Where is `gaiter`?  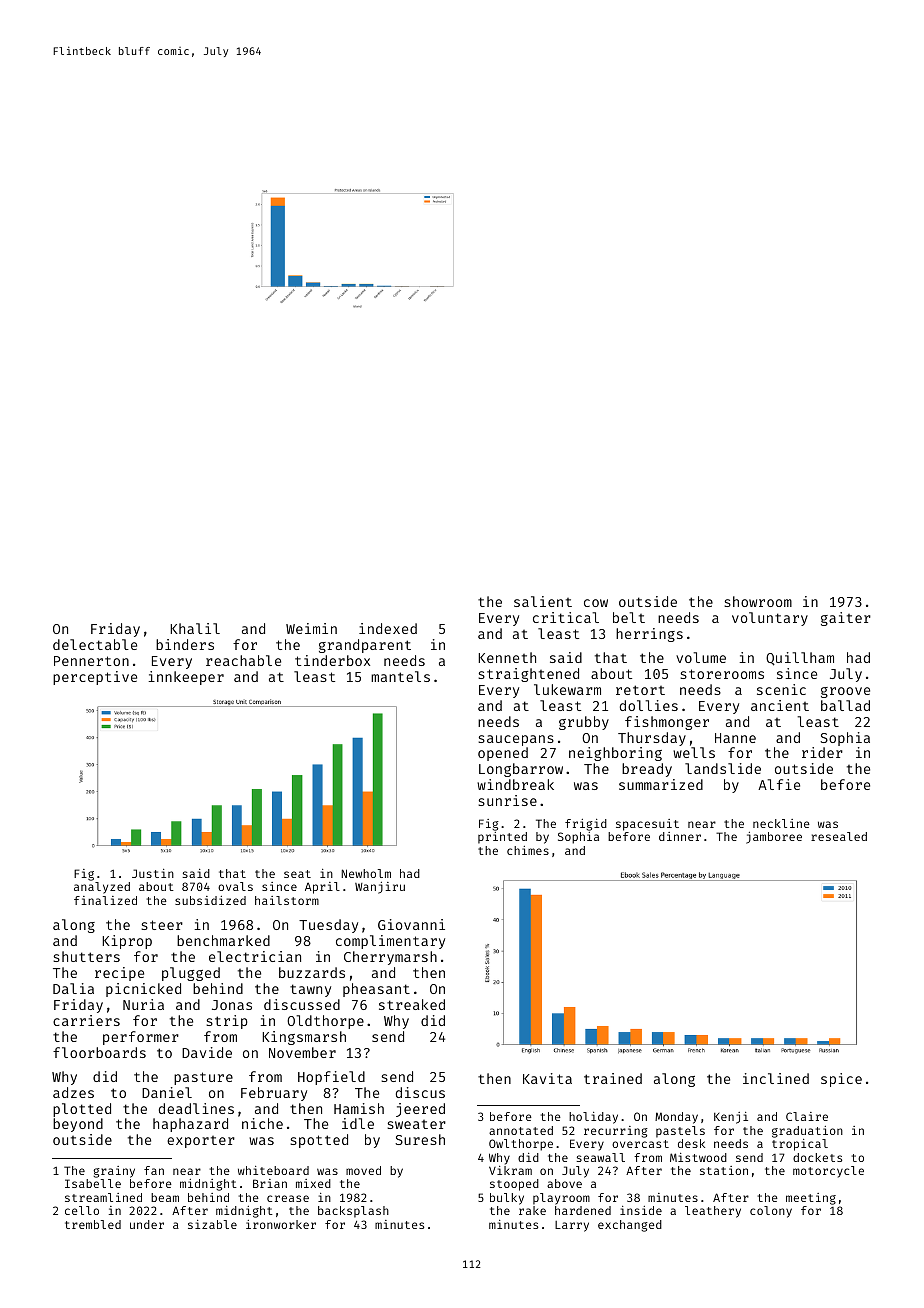
gaiter is located at coordinates (846, 619).
